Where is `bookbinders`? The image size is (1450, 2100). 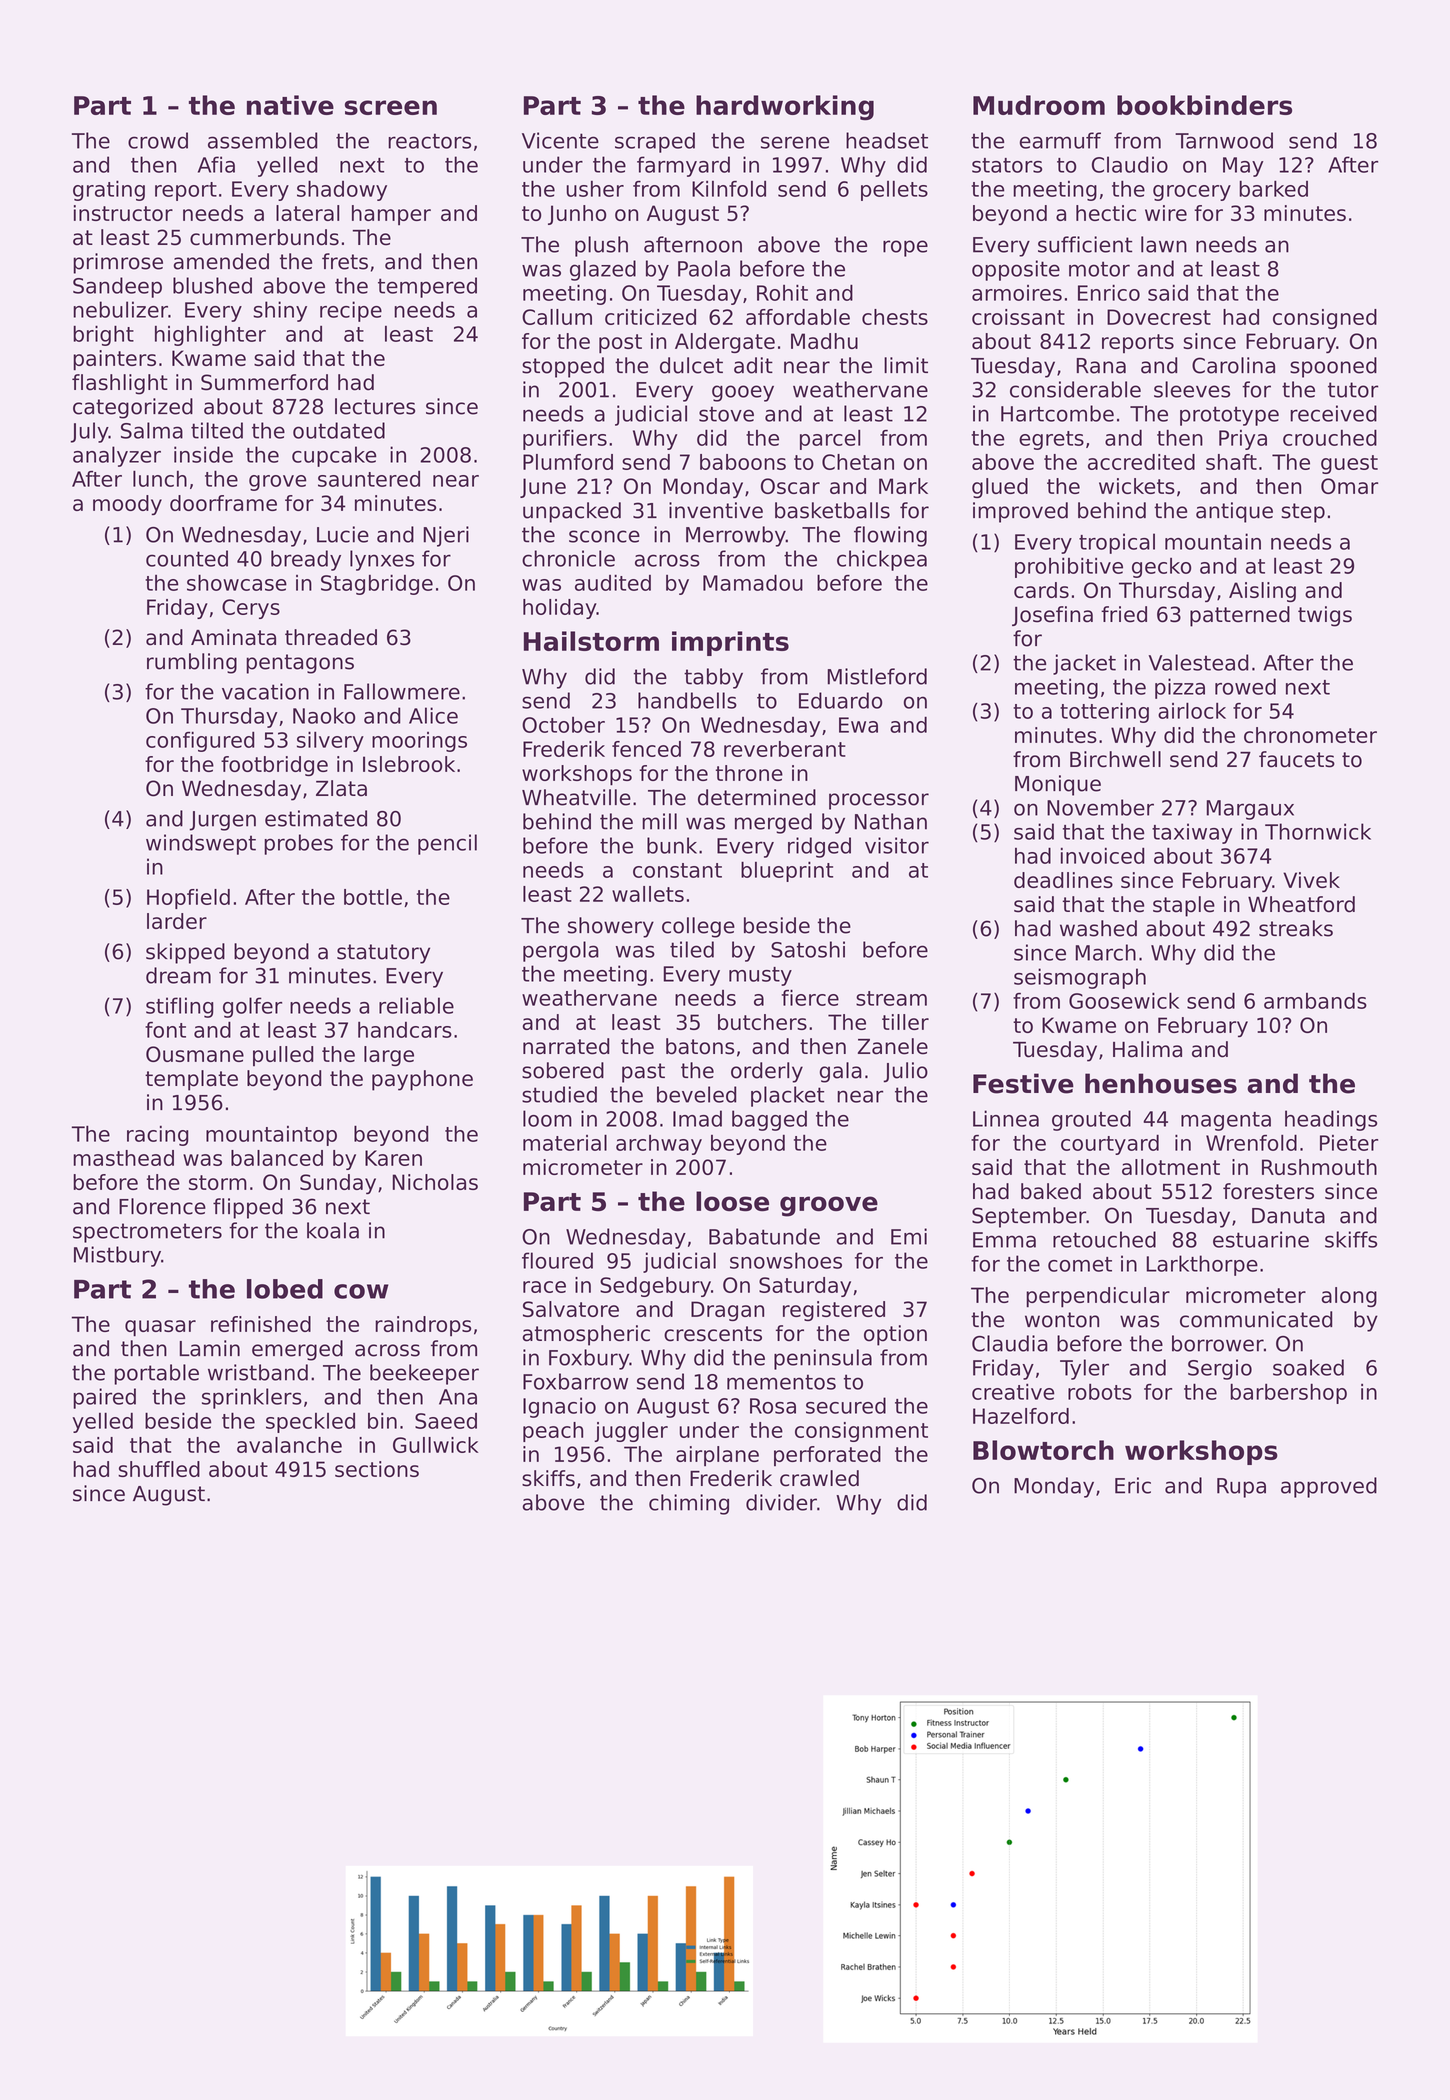 bookbinders is located at coordinates (1204, 105).
